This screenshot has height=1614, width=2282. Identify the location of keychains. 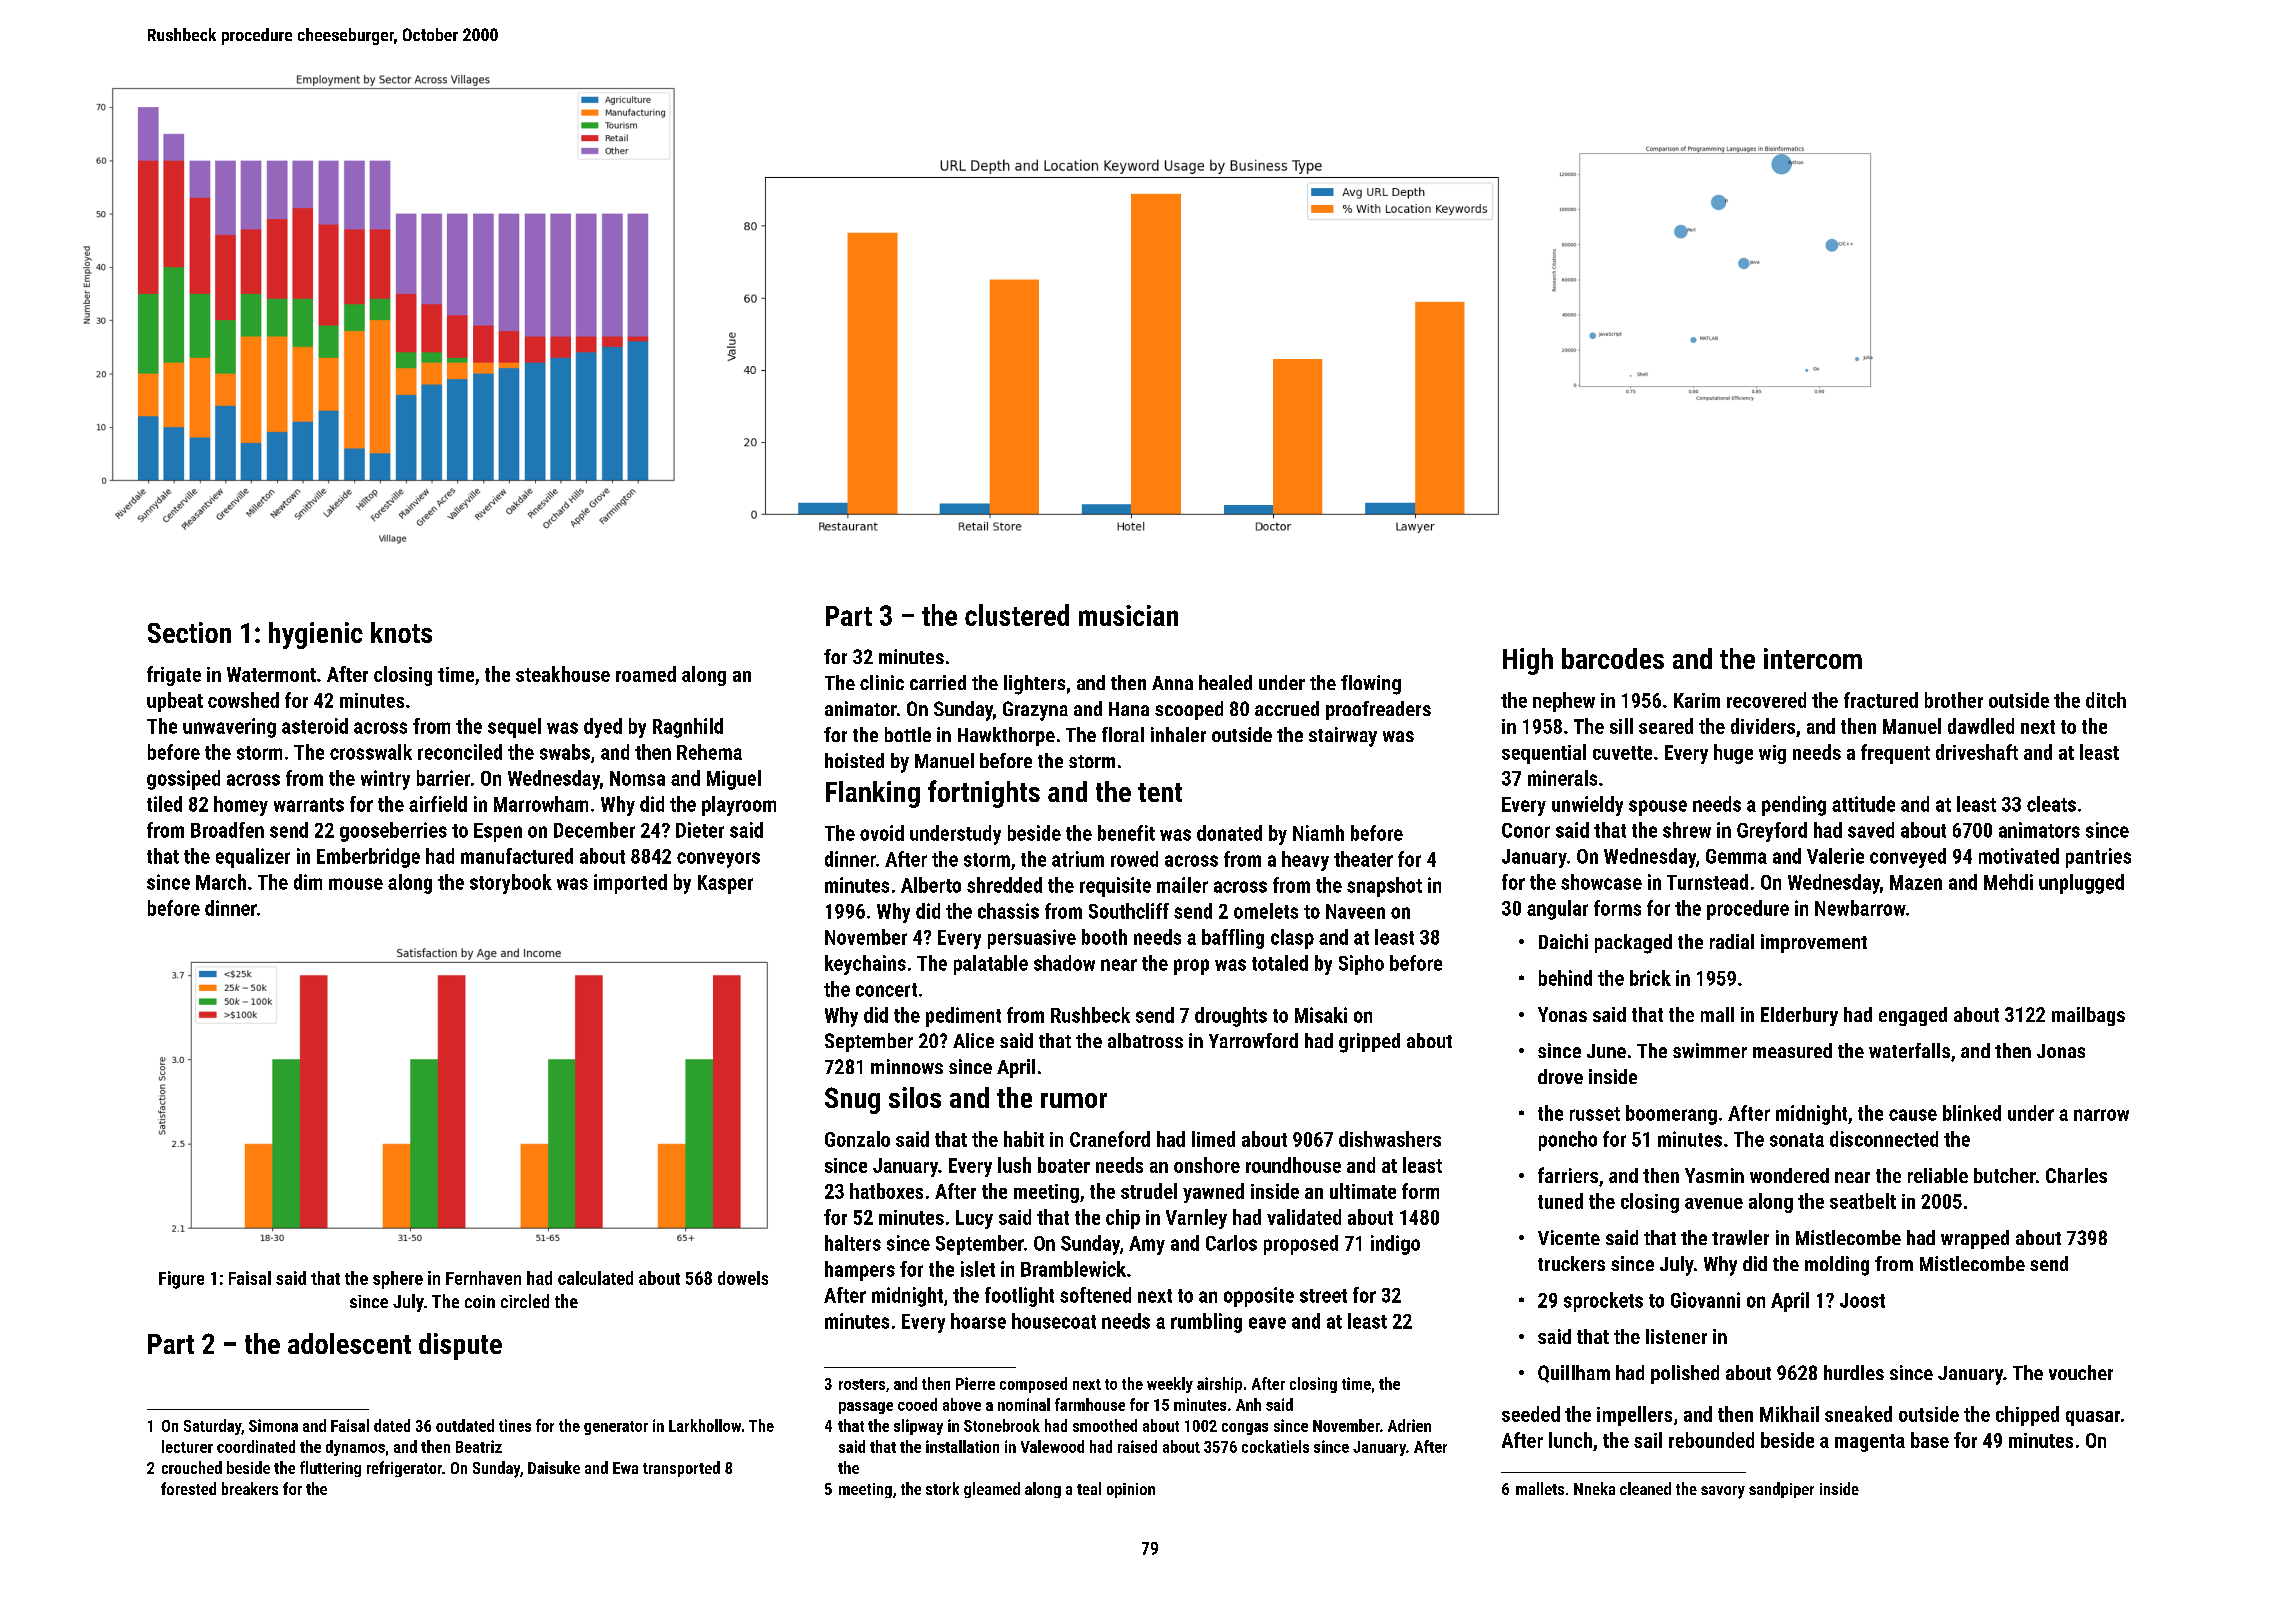
(865, 965).
